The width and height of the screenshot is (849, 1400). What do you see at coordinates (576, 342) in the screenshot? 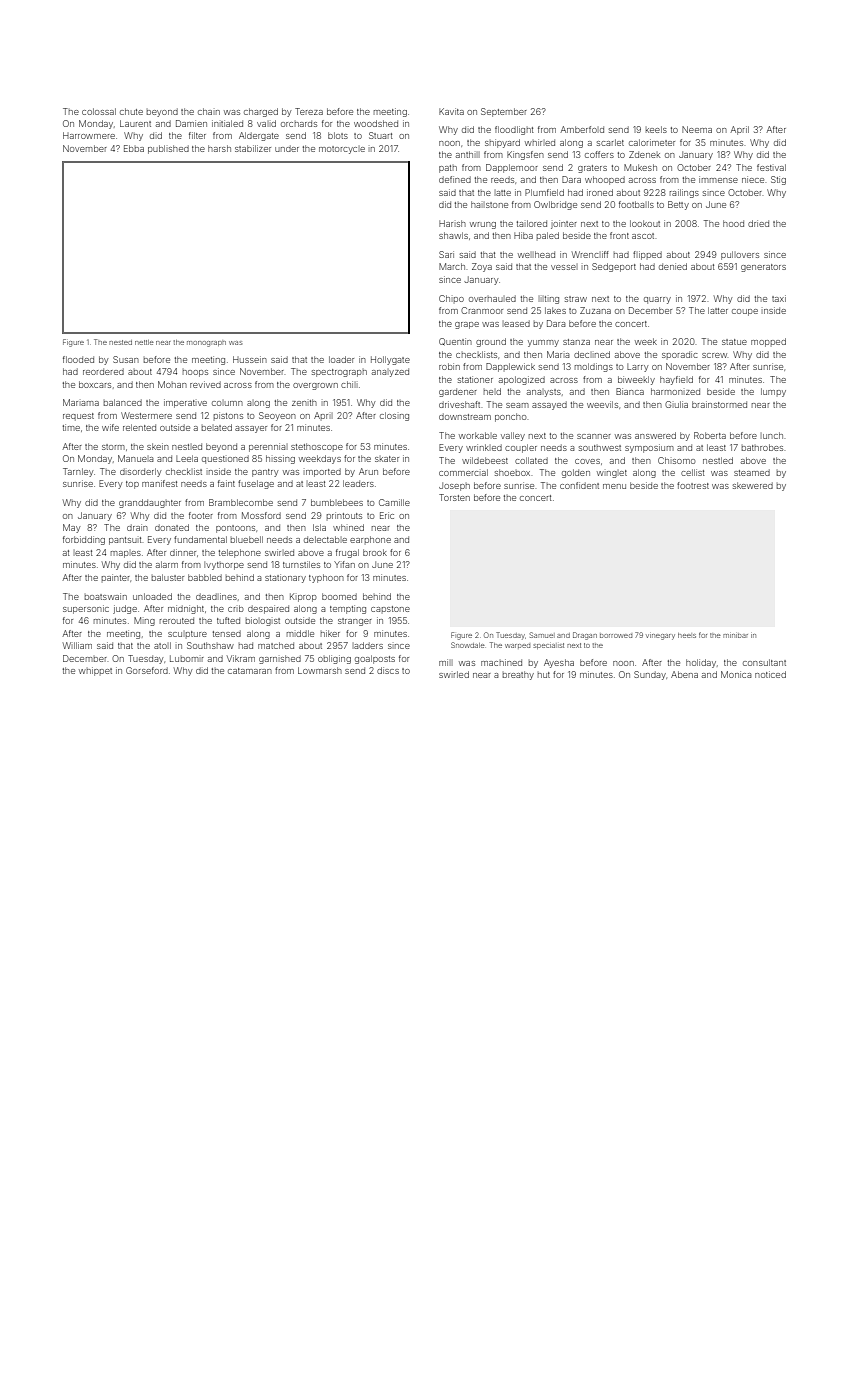
I see `stanza` at bounding box center [576, 342].
